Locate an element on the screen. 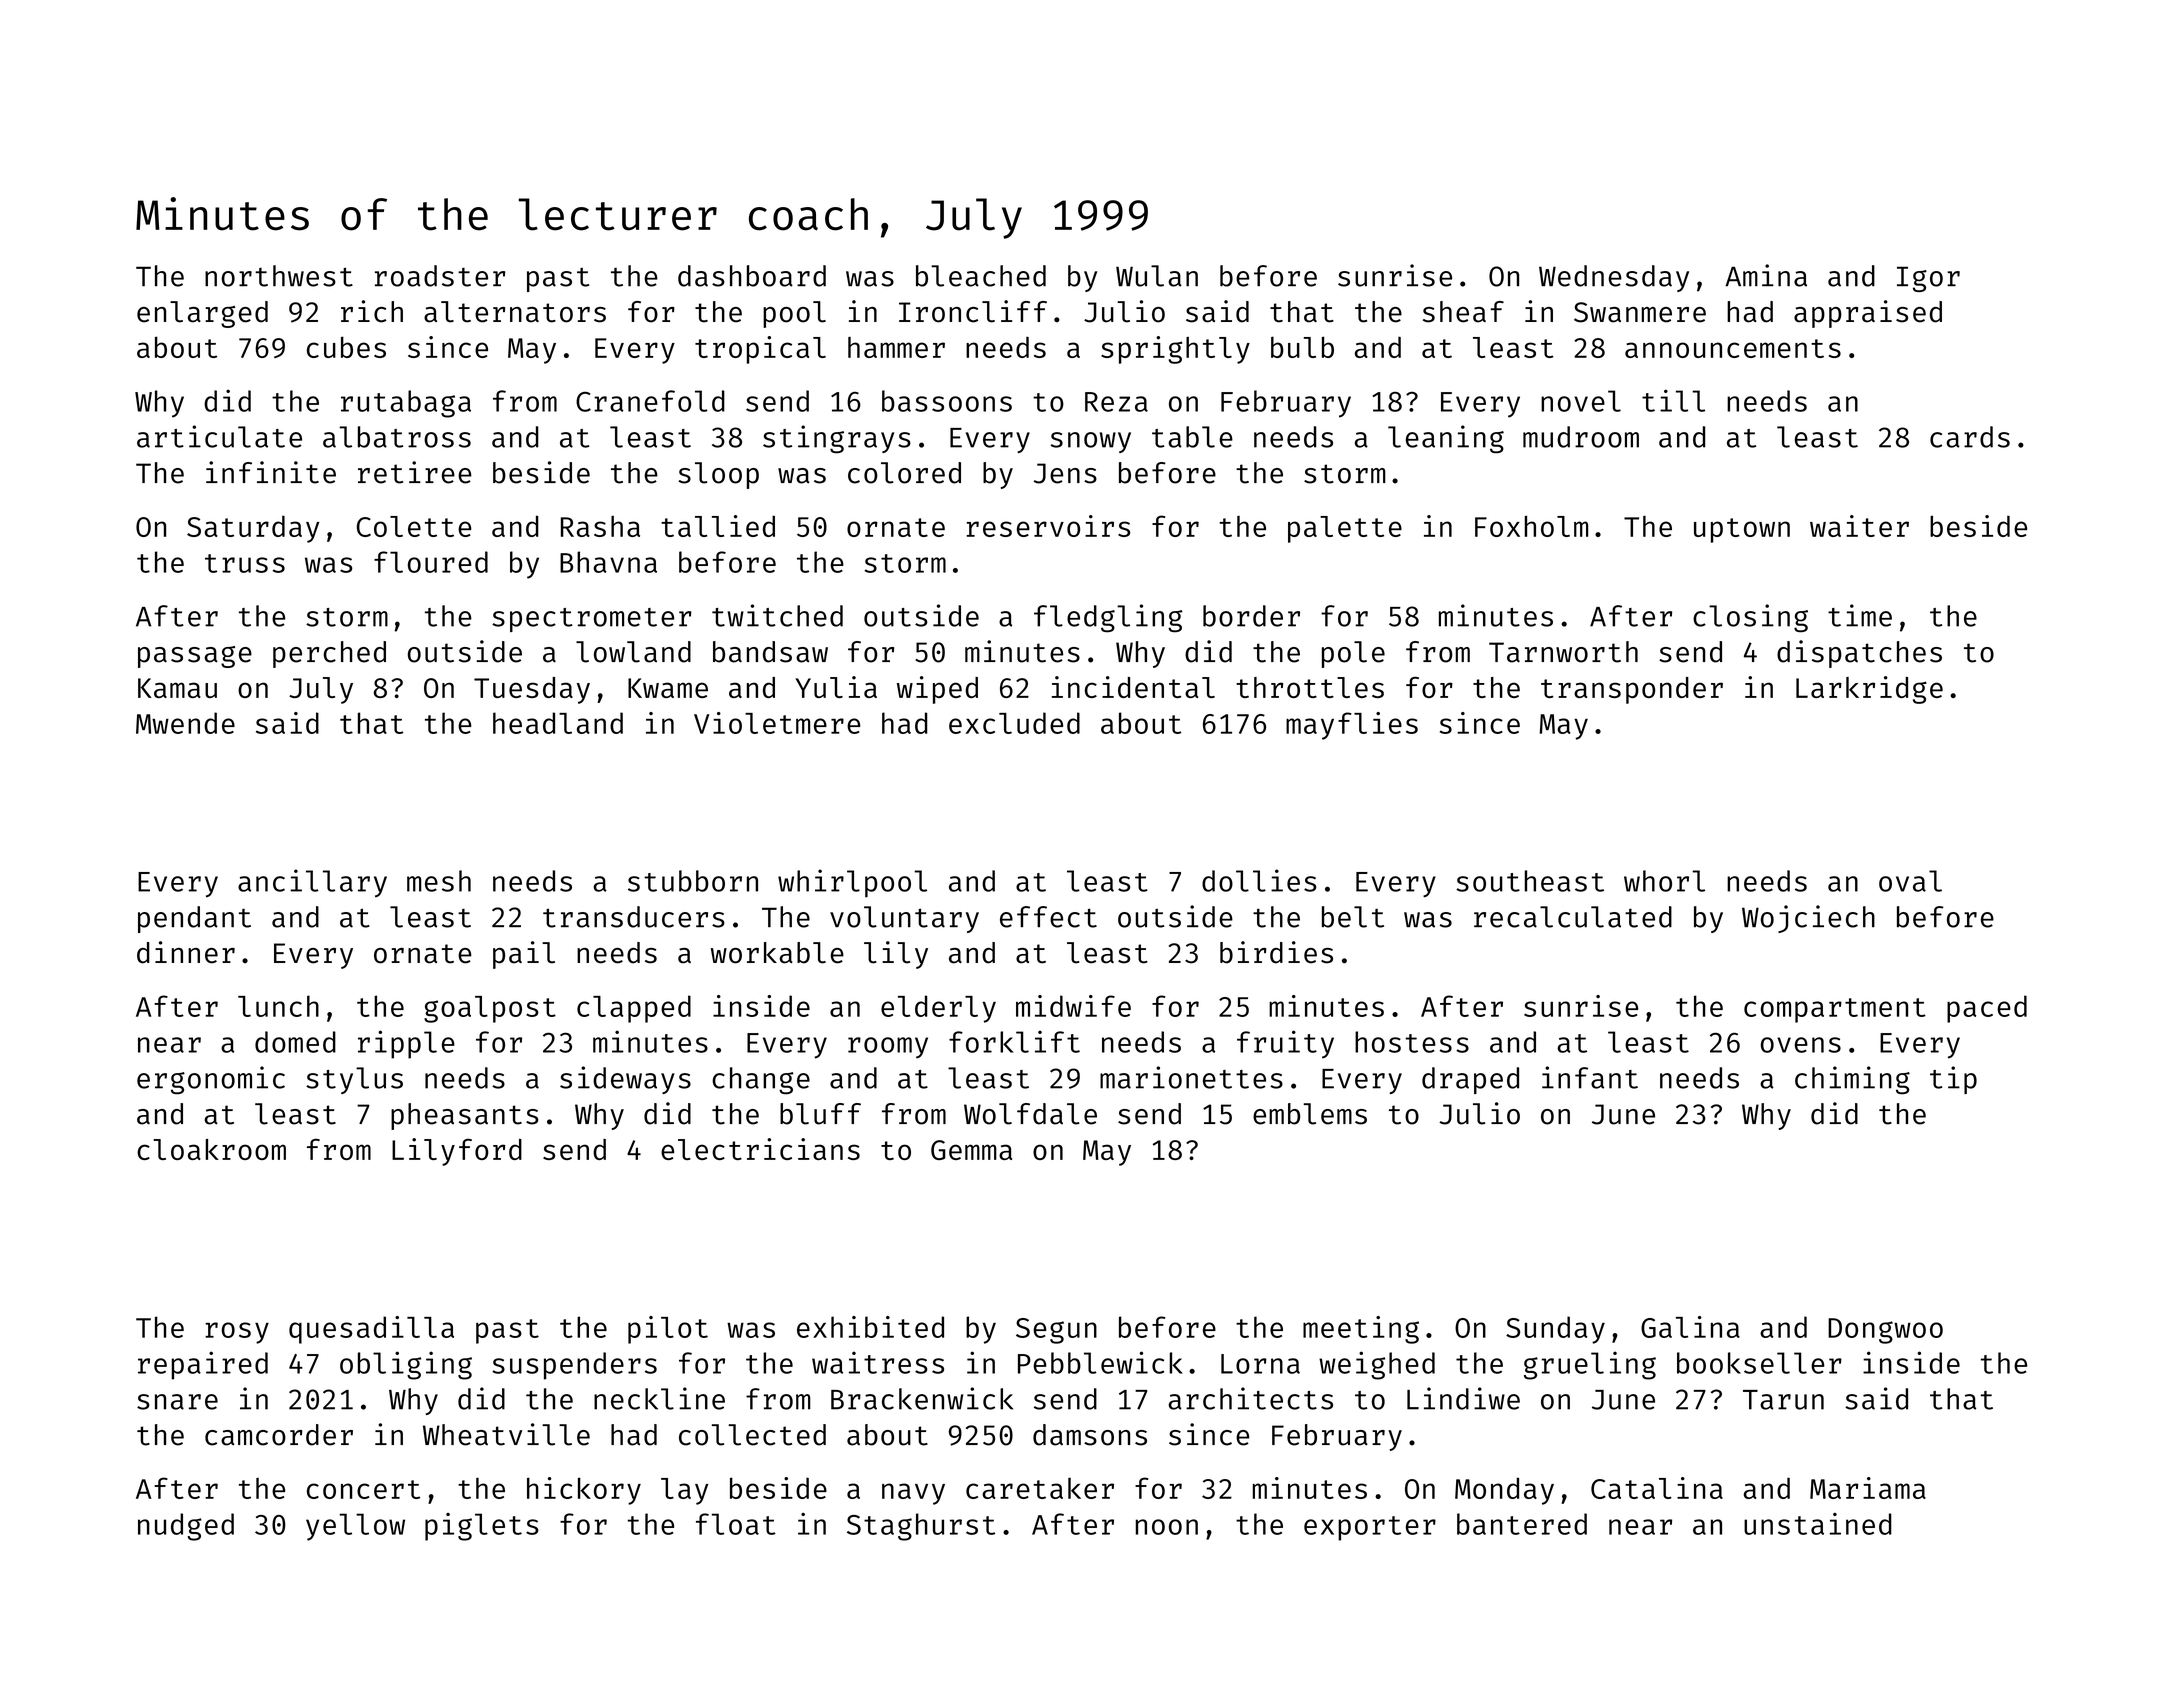 This screenshot has height=1683, width=2178. emblems is located at coordinates (1310, 1114).
